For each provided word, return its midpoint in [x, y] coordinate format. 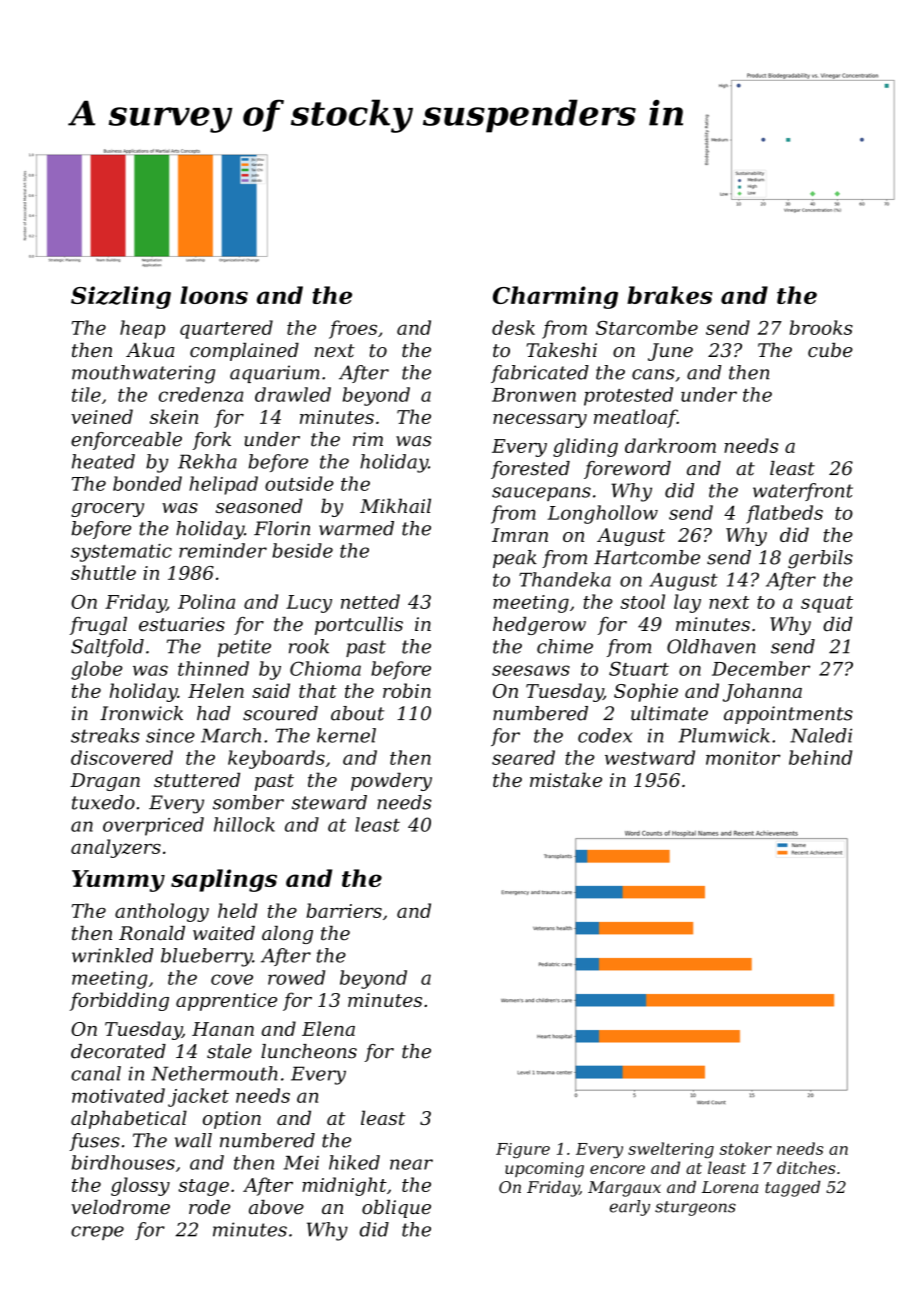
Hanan [223, 1029]
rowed [296, 977]
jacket [198, 1097]
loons [214, 295]
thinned [213, 668]
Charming [555, 297]
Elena [328, 1028]
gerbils [820, 559]
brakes [669, 295]
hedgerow [539, 626]
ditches [806, 1167]
